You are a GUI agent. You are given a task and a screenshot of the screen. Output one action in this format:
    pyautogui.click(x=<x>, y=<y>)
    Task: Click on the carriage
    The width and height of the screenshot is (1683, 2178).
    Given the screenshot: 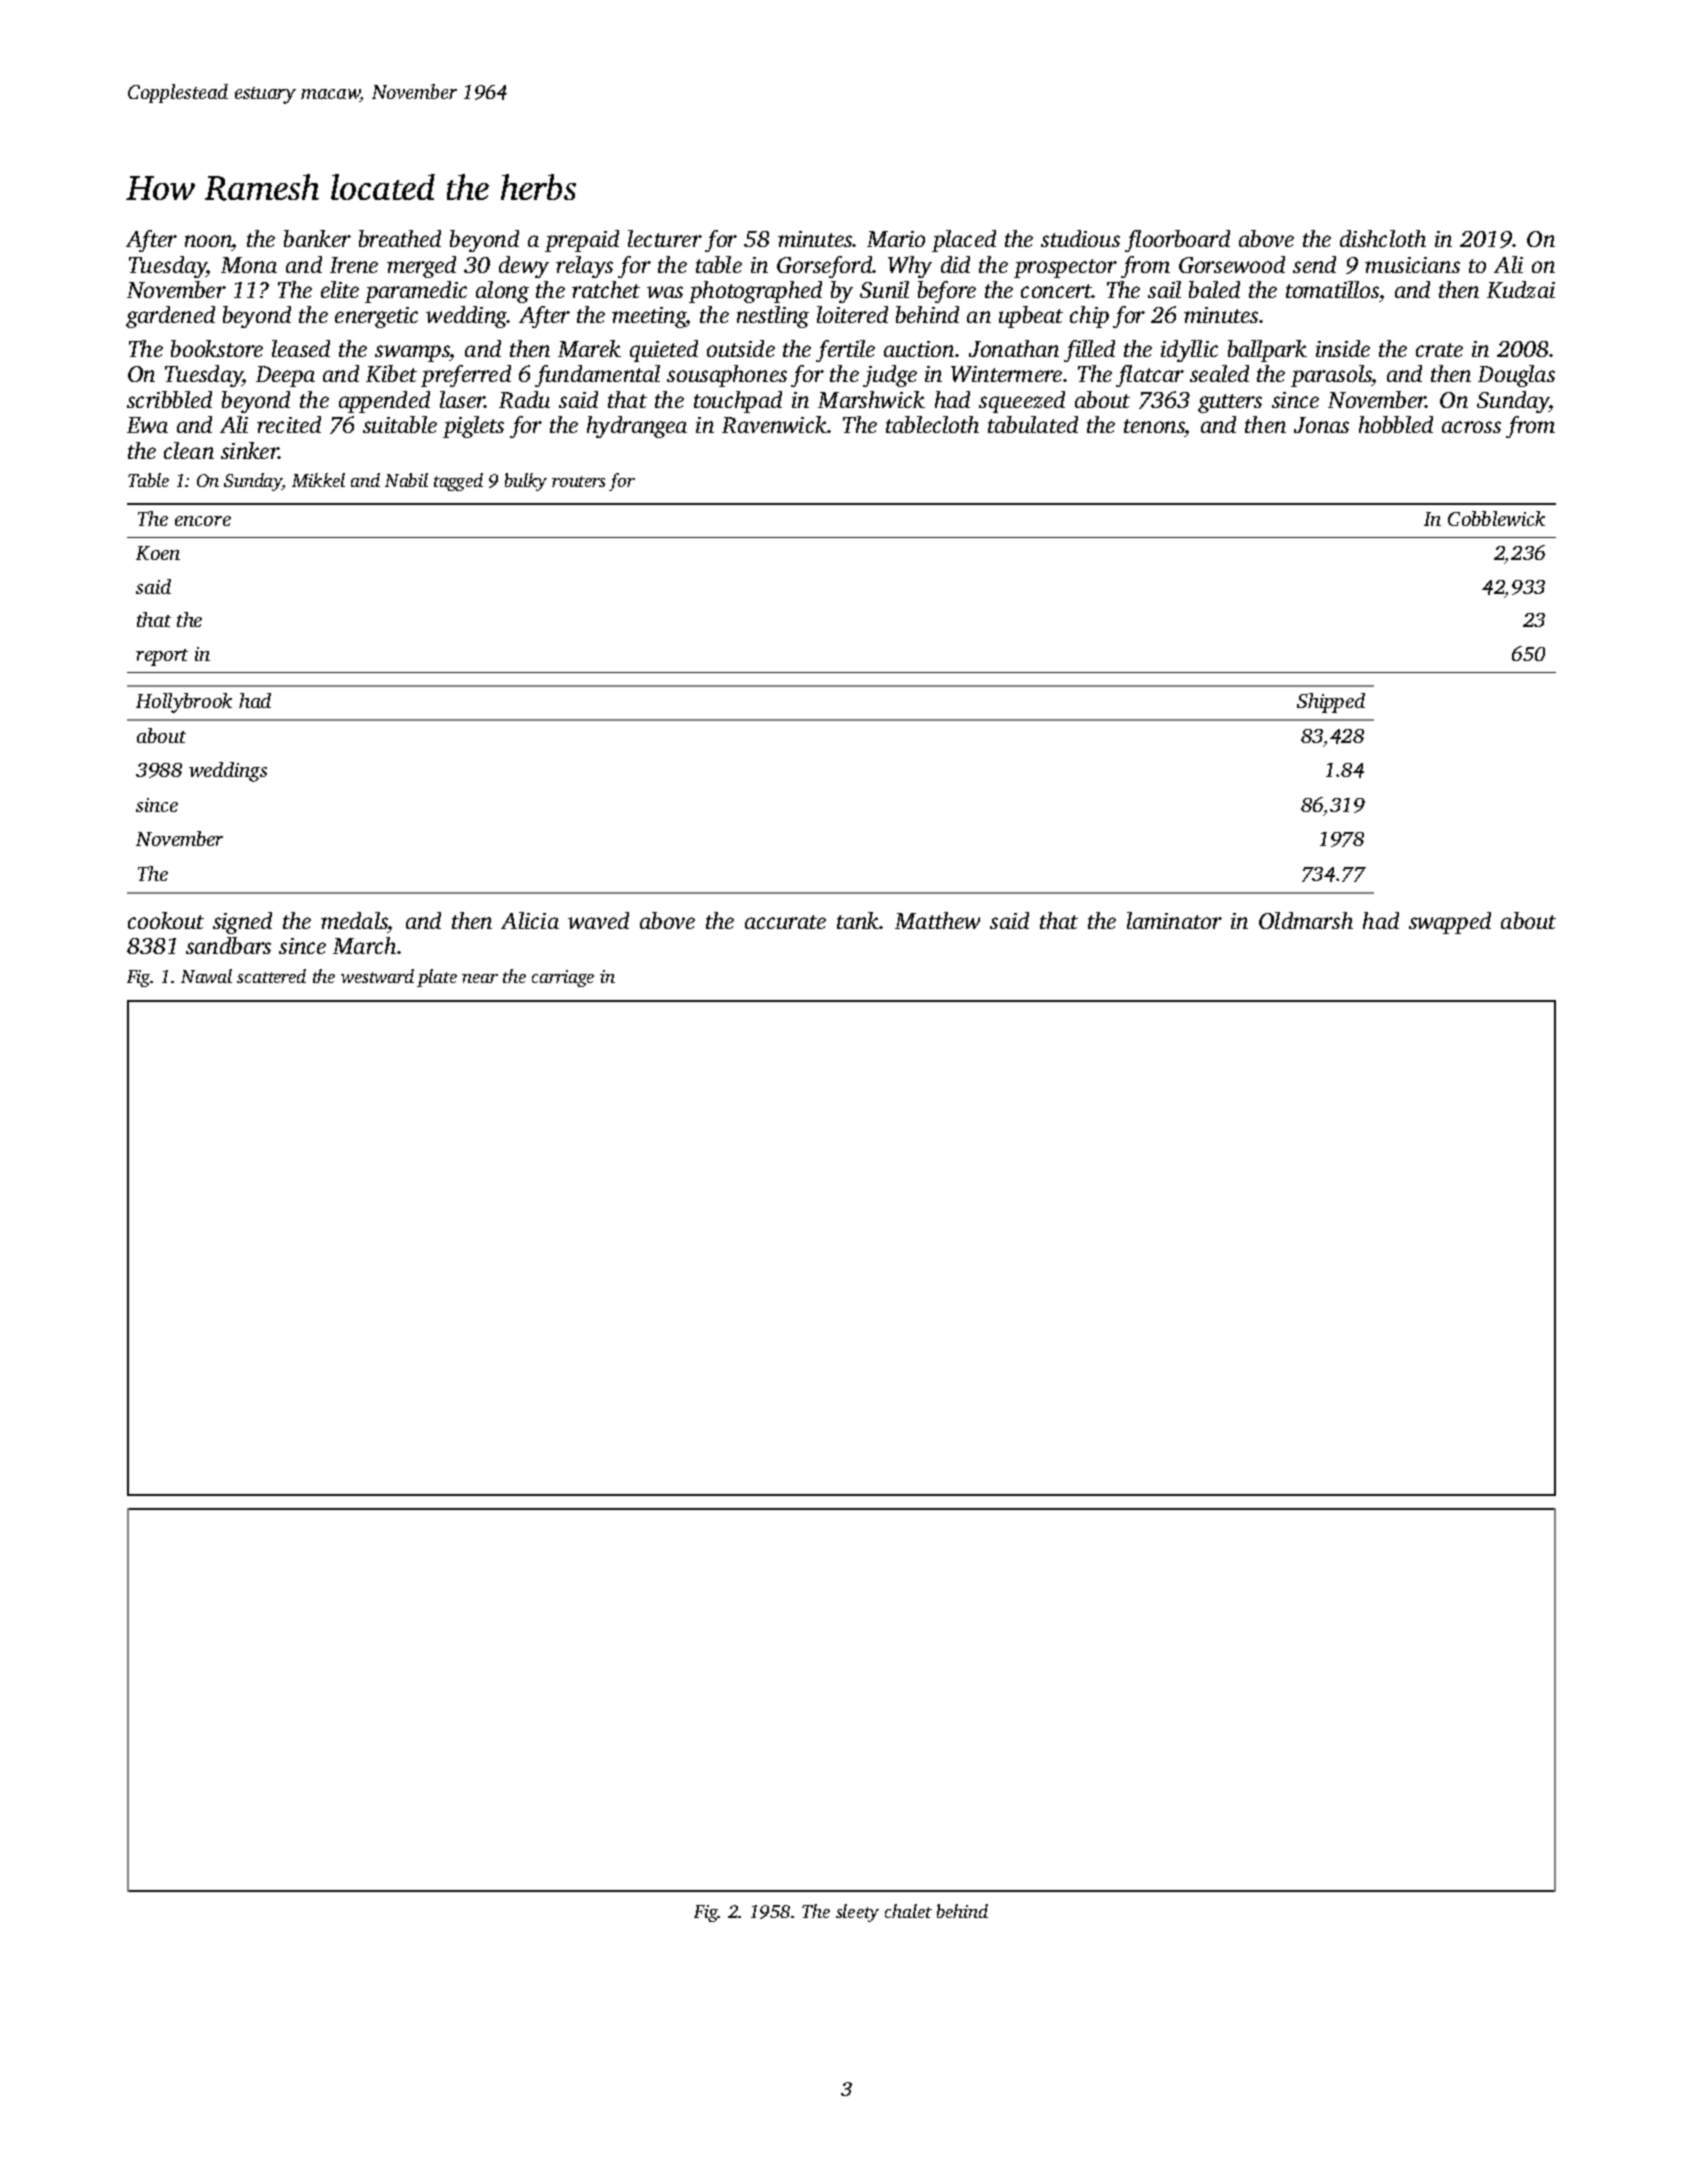 What is the action you would take?
    pyautogui.click(x=563, y=978)
